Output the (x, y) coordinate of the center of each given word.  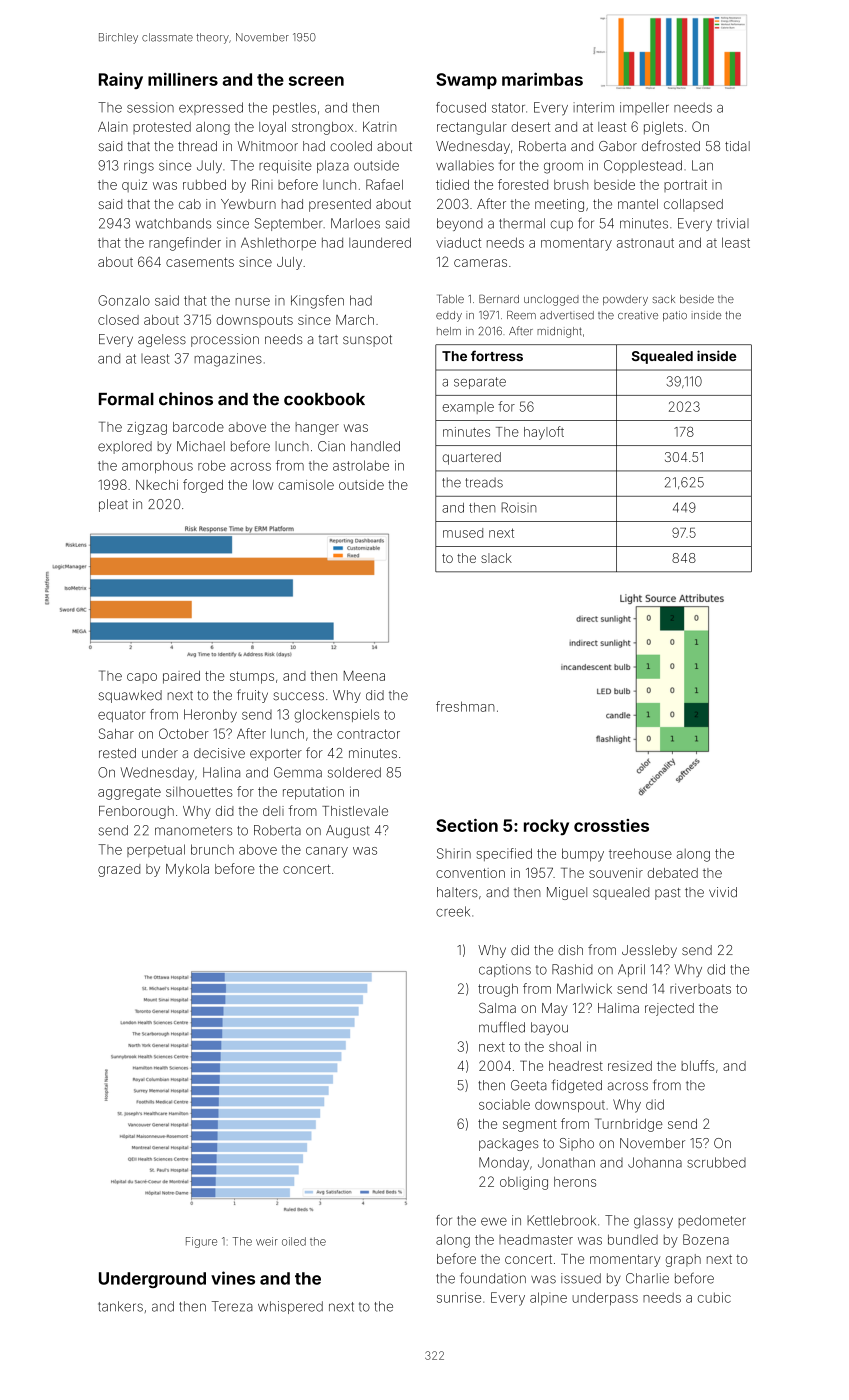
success (298, 696)
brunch (212, 849)
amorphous (157, 466)
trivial (733, 223)
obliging (524, 1183)
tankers (120, 1306)
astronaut (645, 243)
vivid (723, 892)
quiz (134, 185)
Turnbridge (629, 1125)
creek (453, 911)
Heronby (210, 716)
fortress (497, 355)
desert (530, 127)
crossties (611, 825)
